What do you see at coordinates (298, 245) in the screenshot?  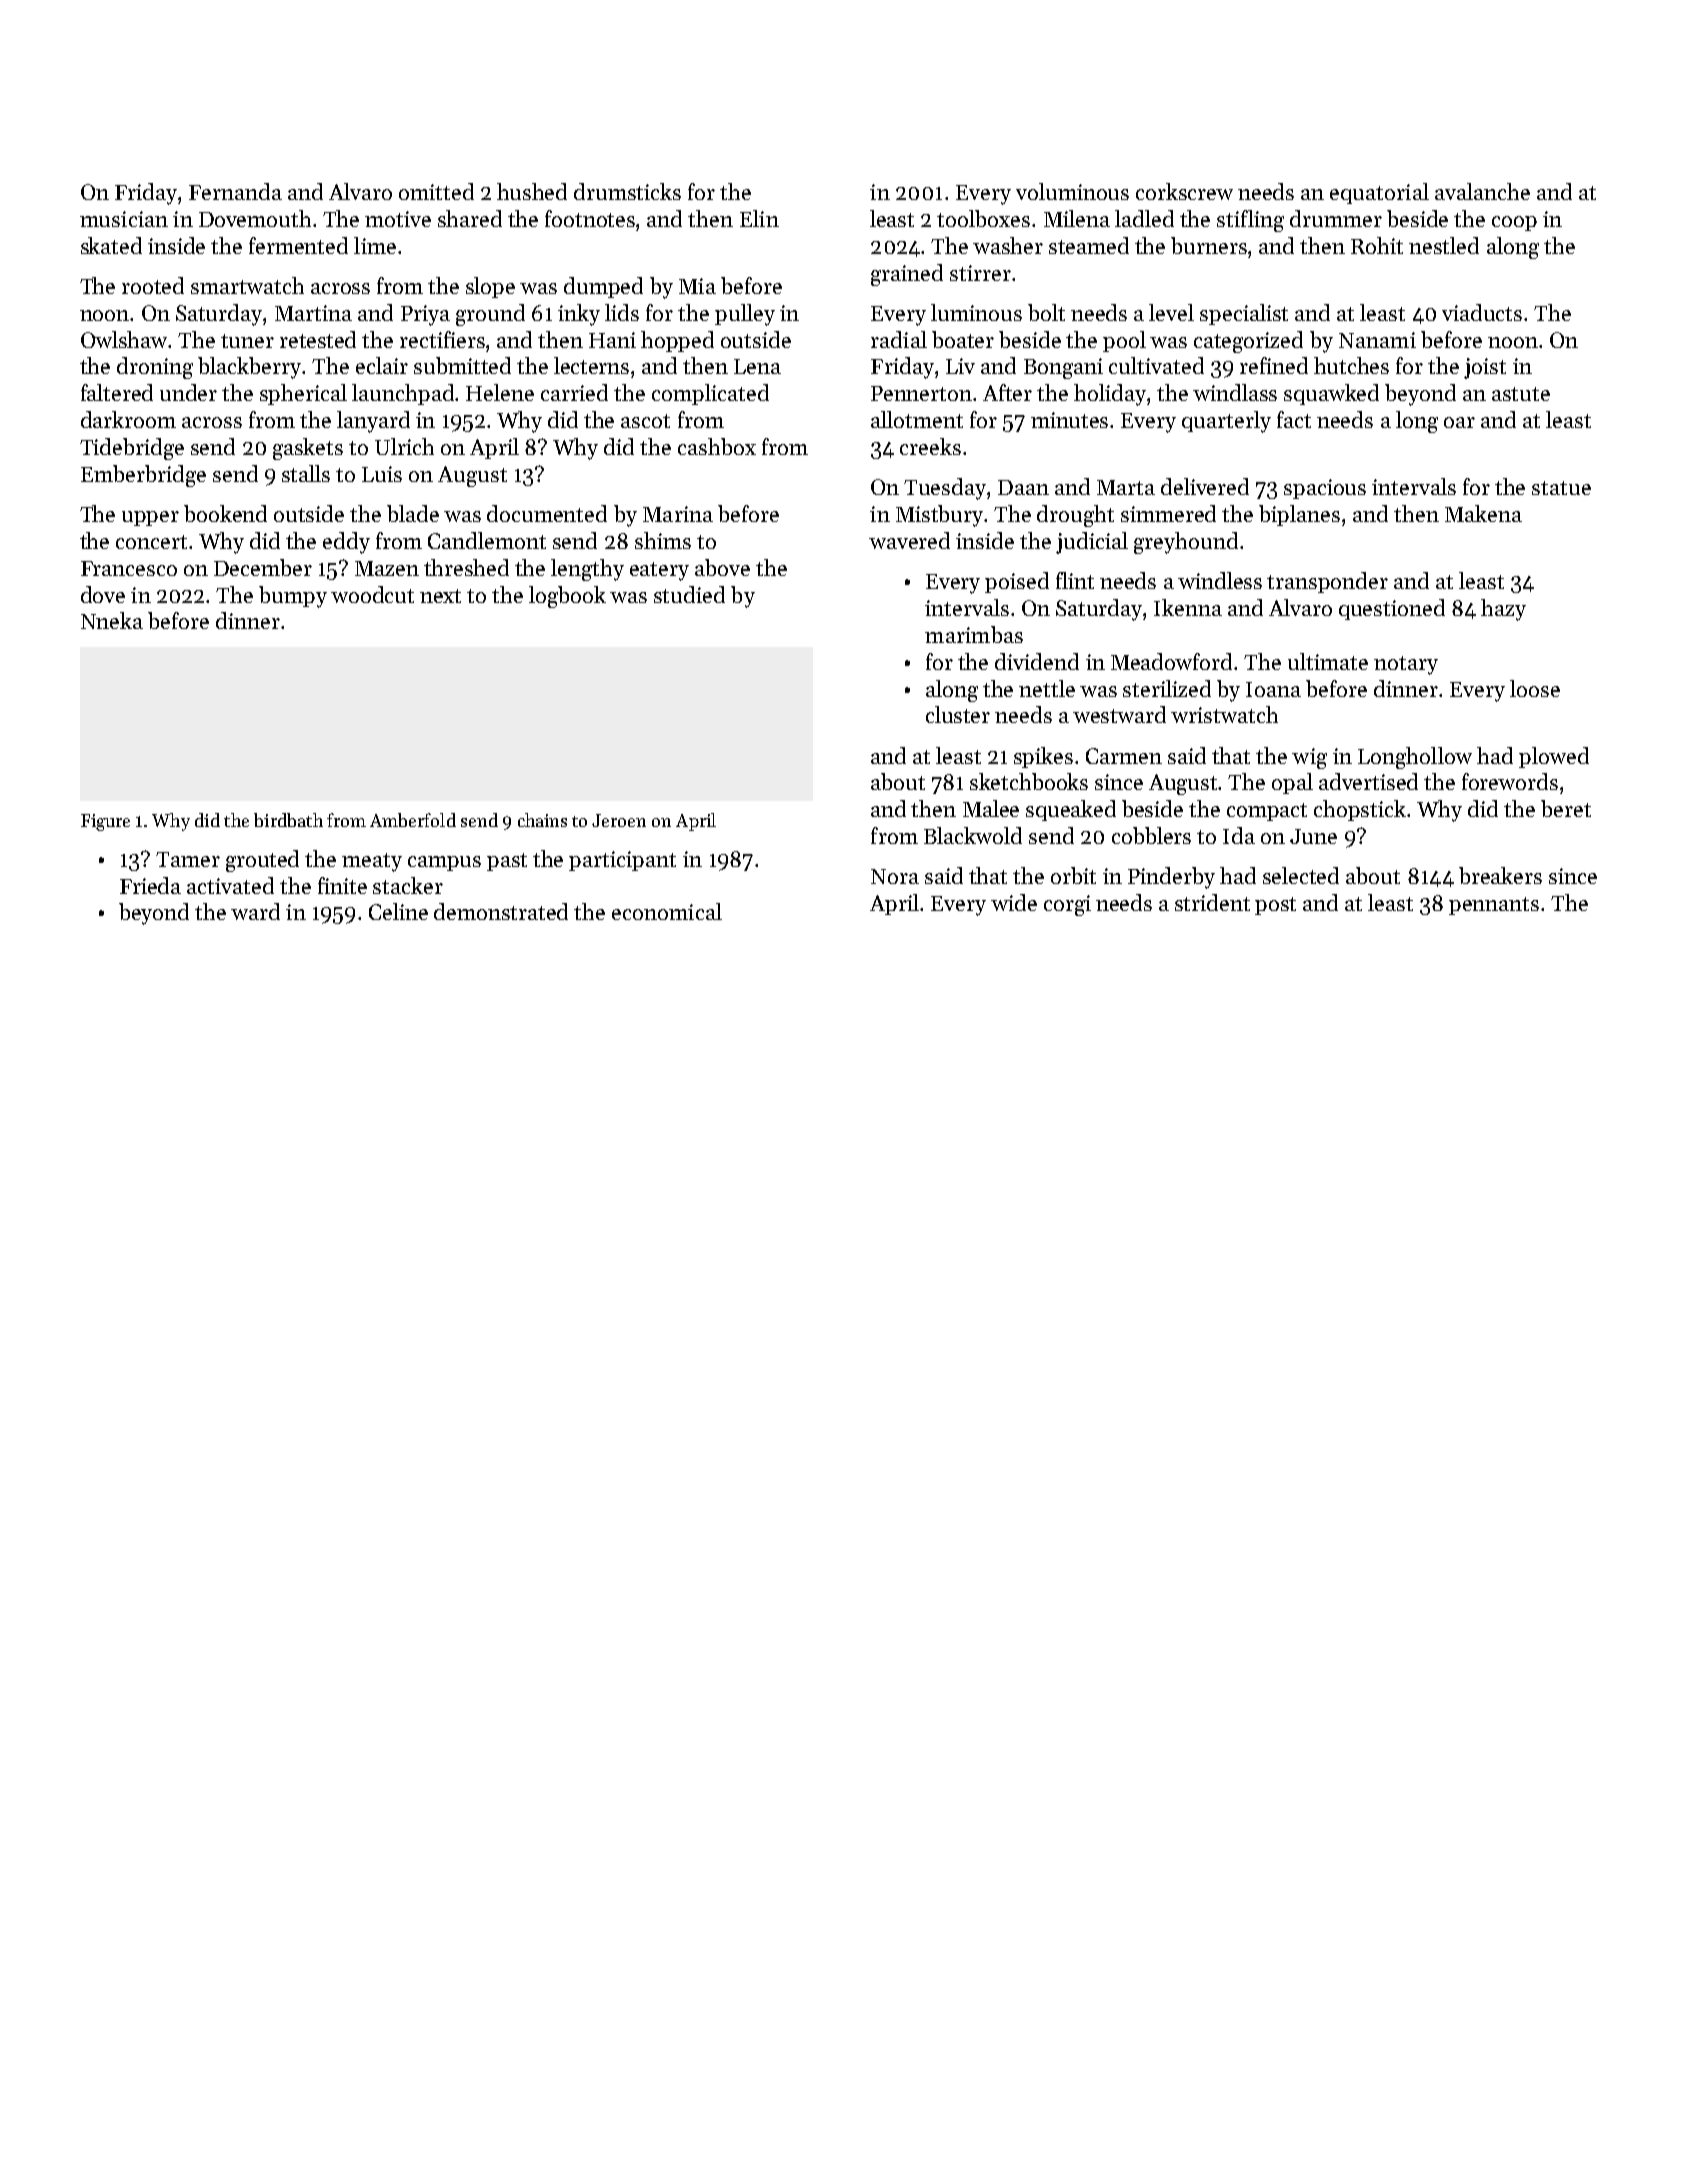 I see `fermented` at bounding box center [298, 245].
